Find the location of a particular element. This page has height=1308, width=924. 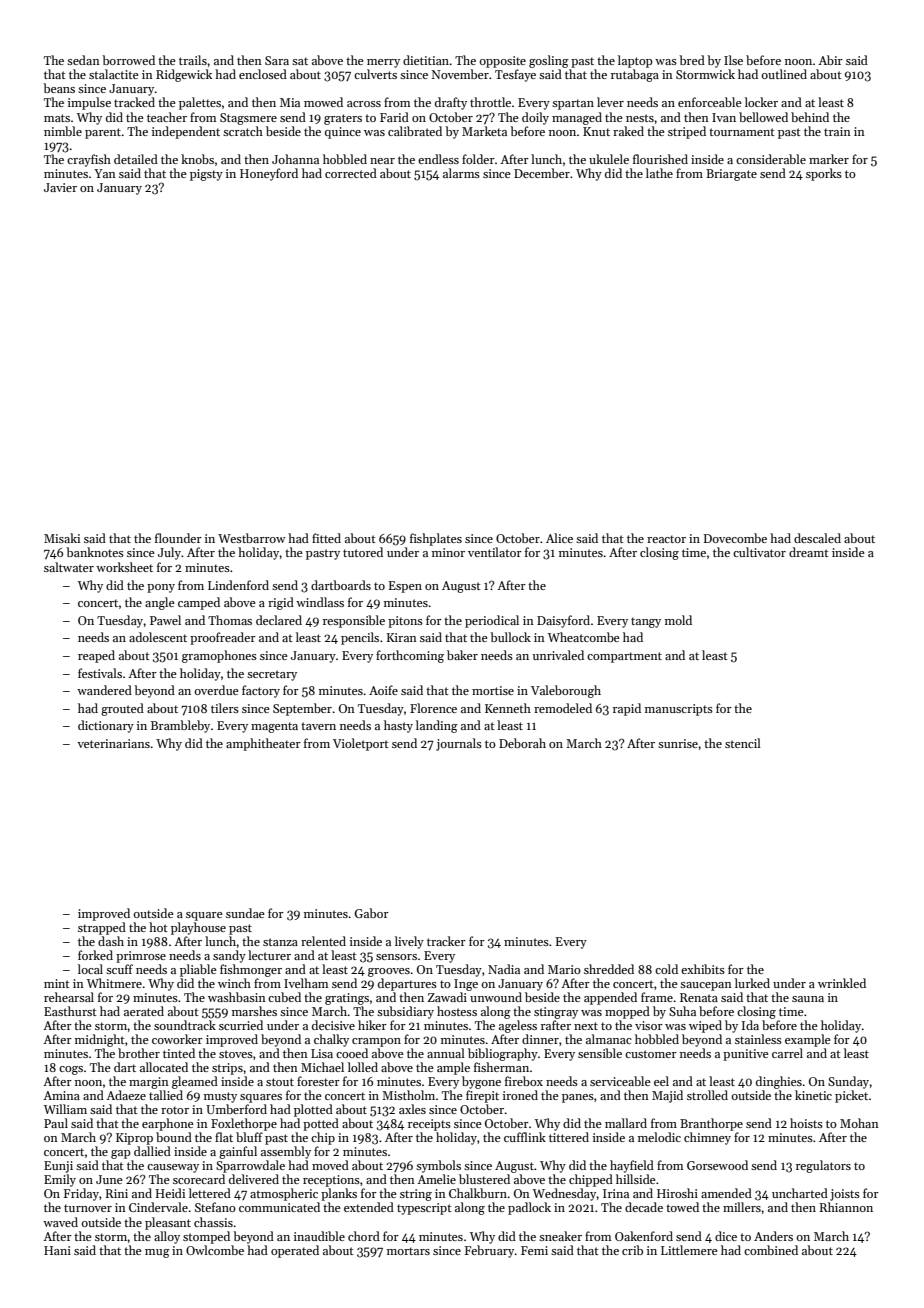

sunrise is located at coordinates (678, 743).
